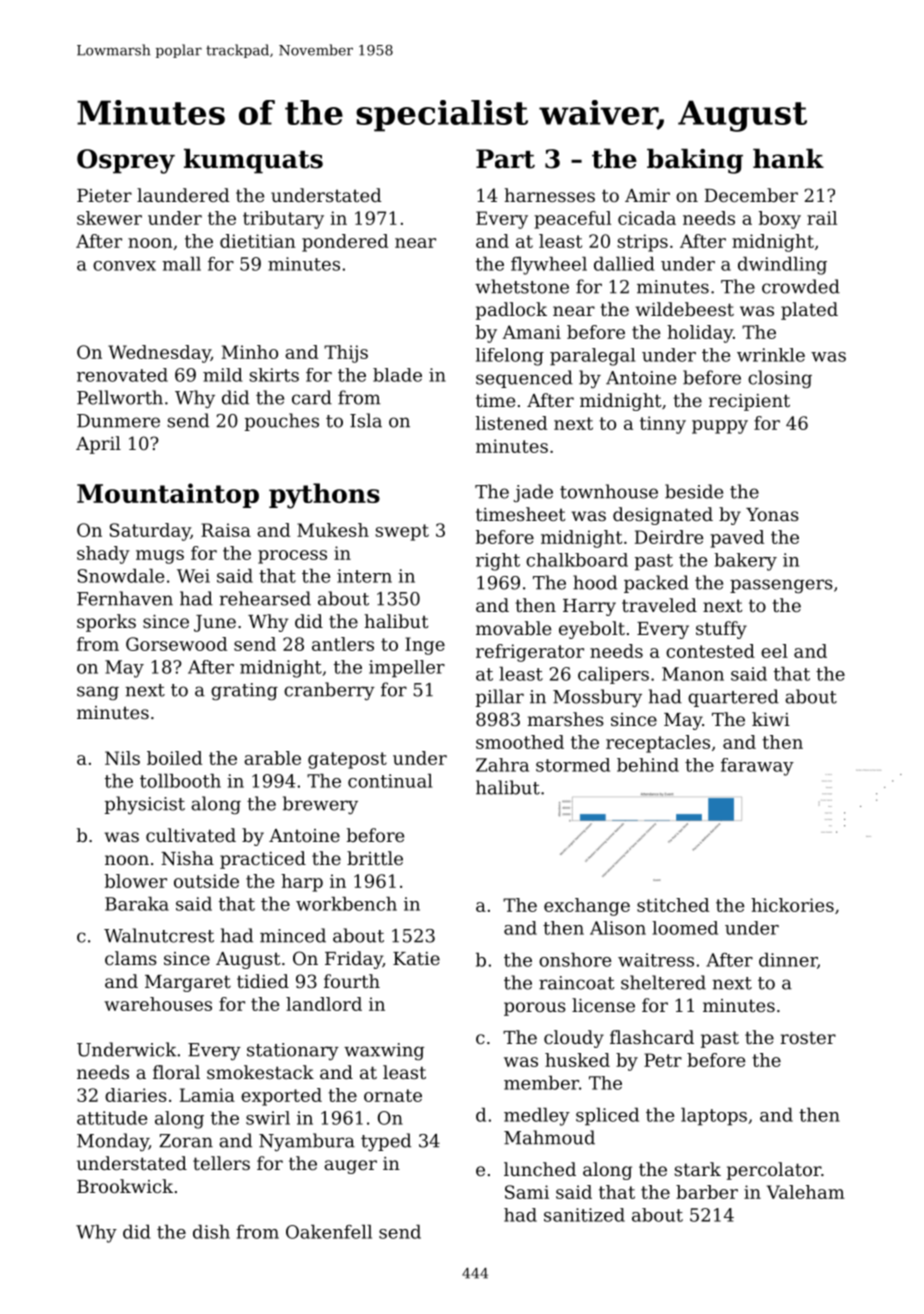 This screenshot has height=1314, width=924. I want to click on crowded, so click(801, 286).
